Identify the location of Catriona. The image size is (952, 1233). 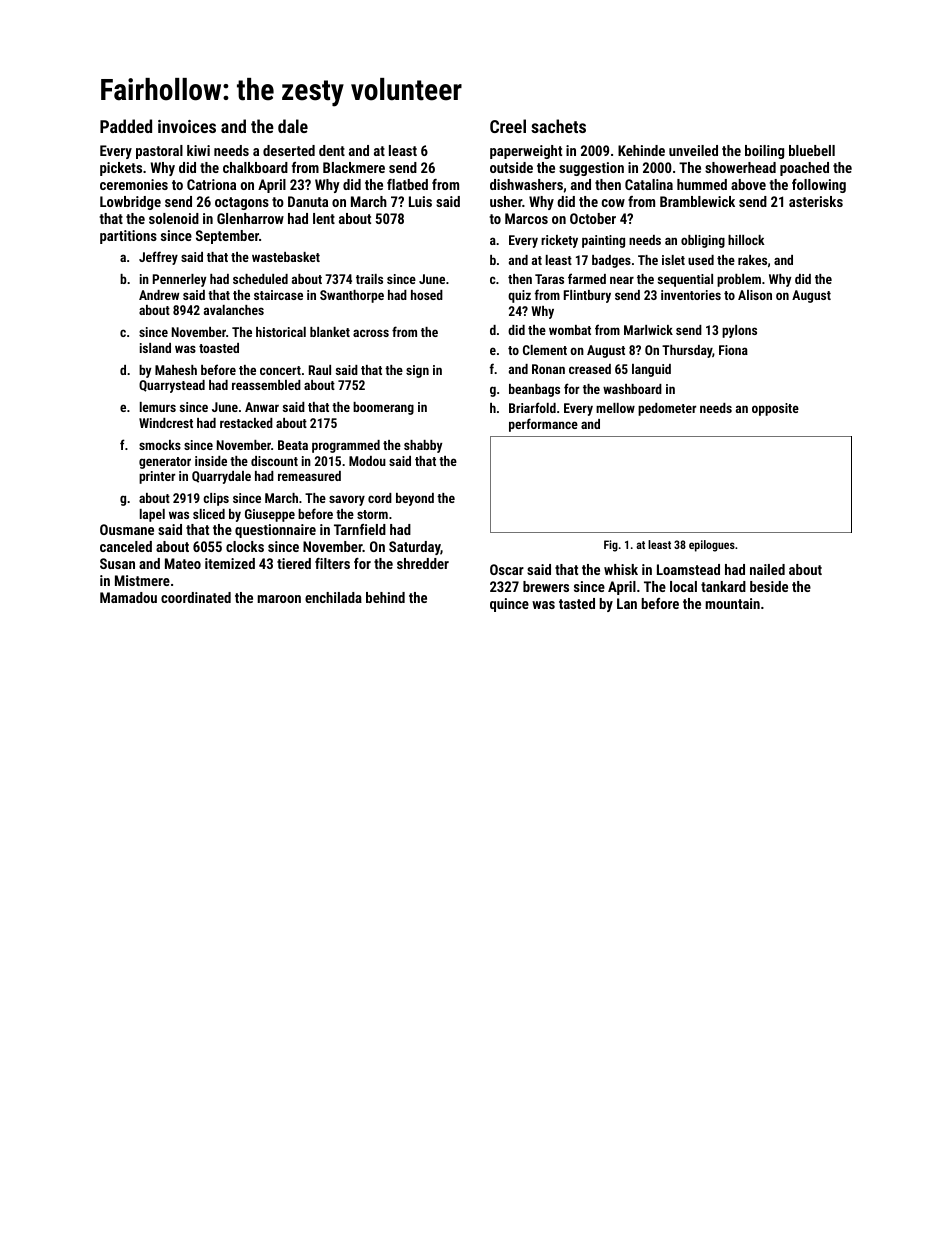
(211, 184).
